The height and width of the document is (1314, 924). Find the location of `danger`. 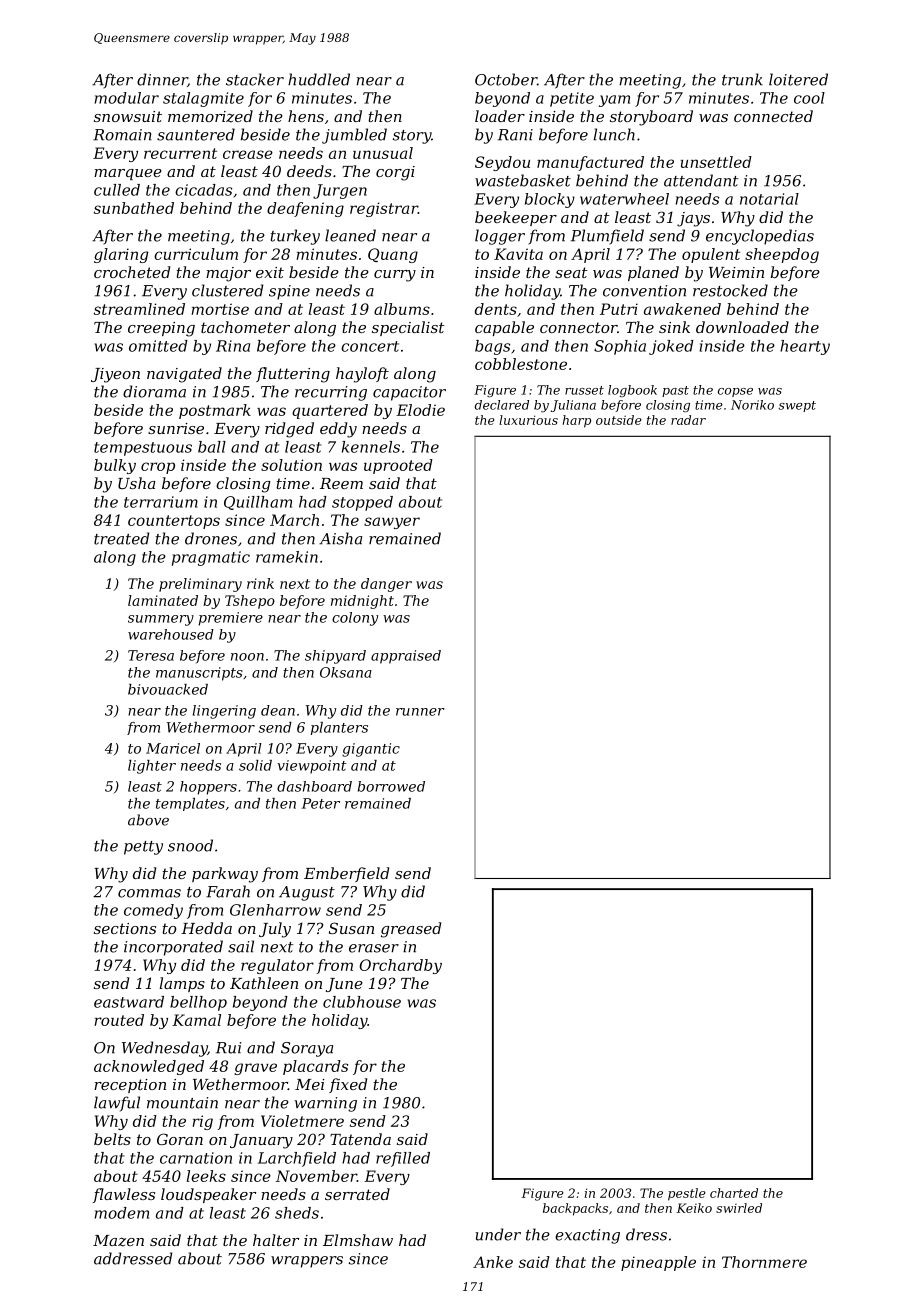

danger is located at coordinates (386, 585).
